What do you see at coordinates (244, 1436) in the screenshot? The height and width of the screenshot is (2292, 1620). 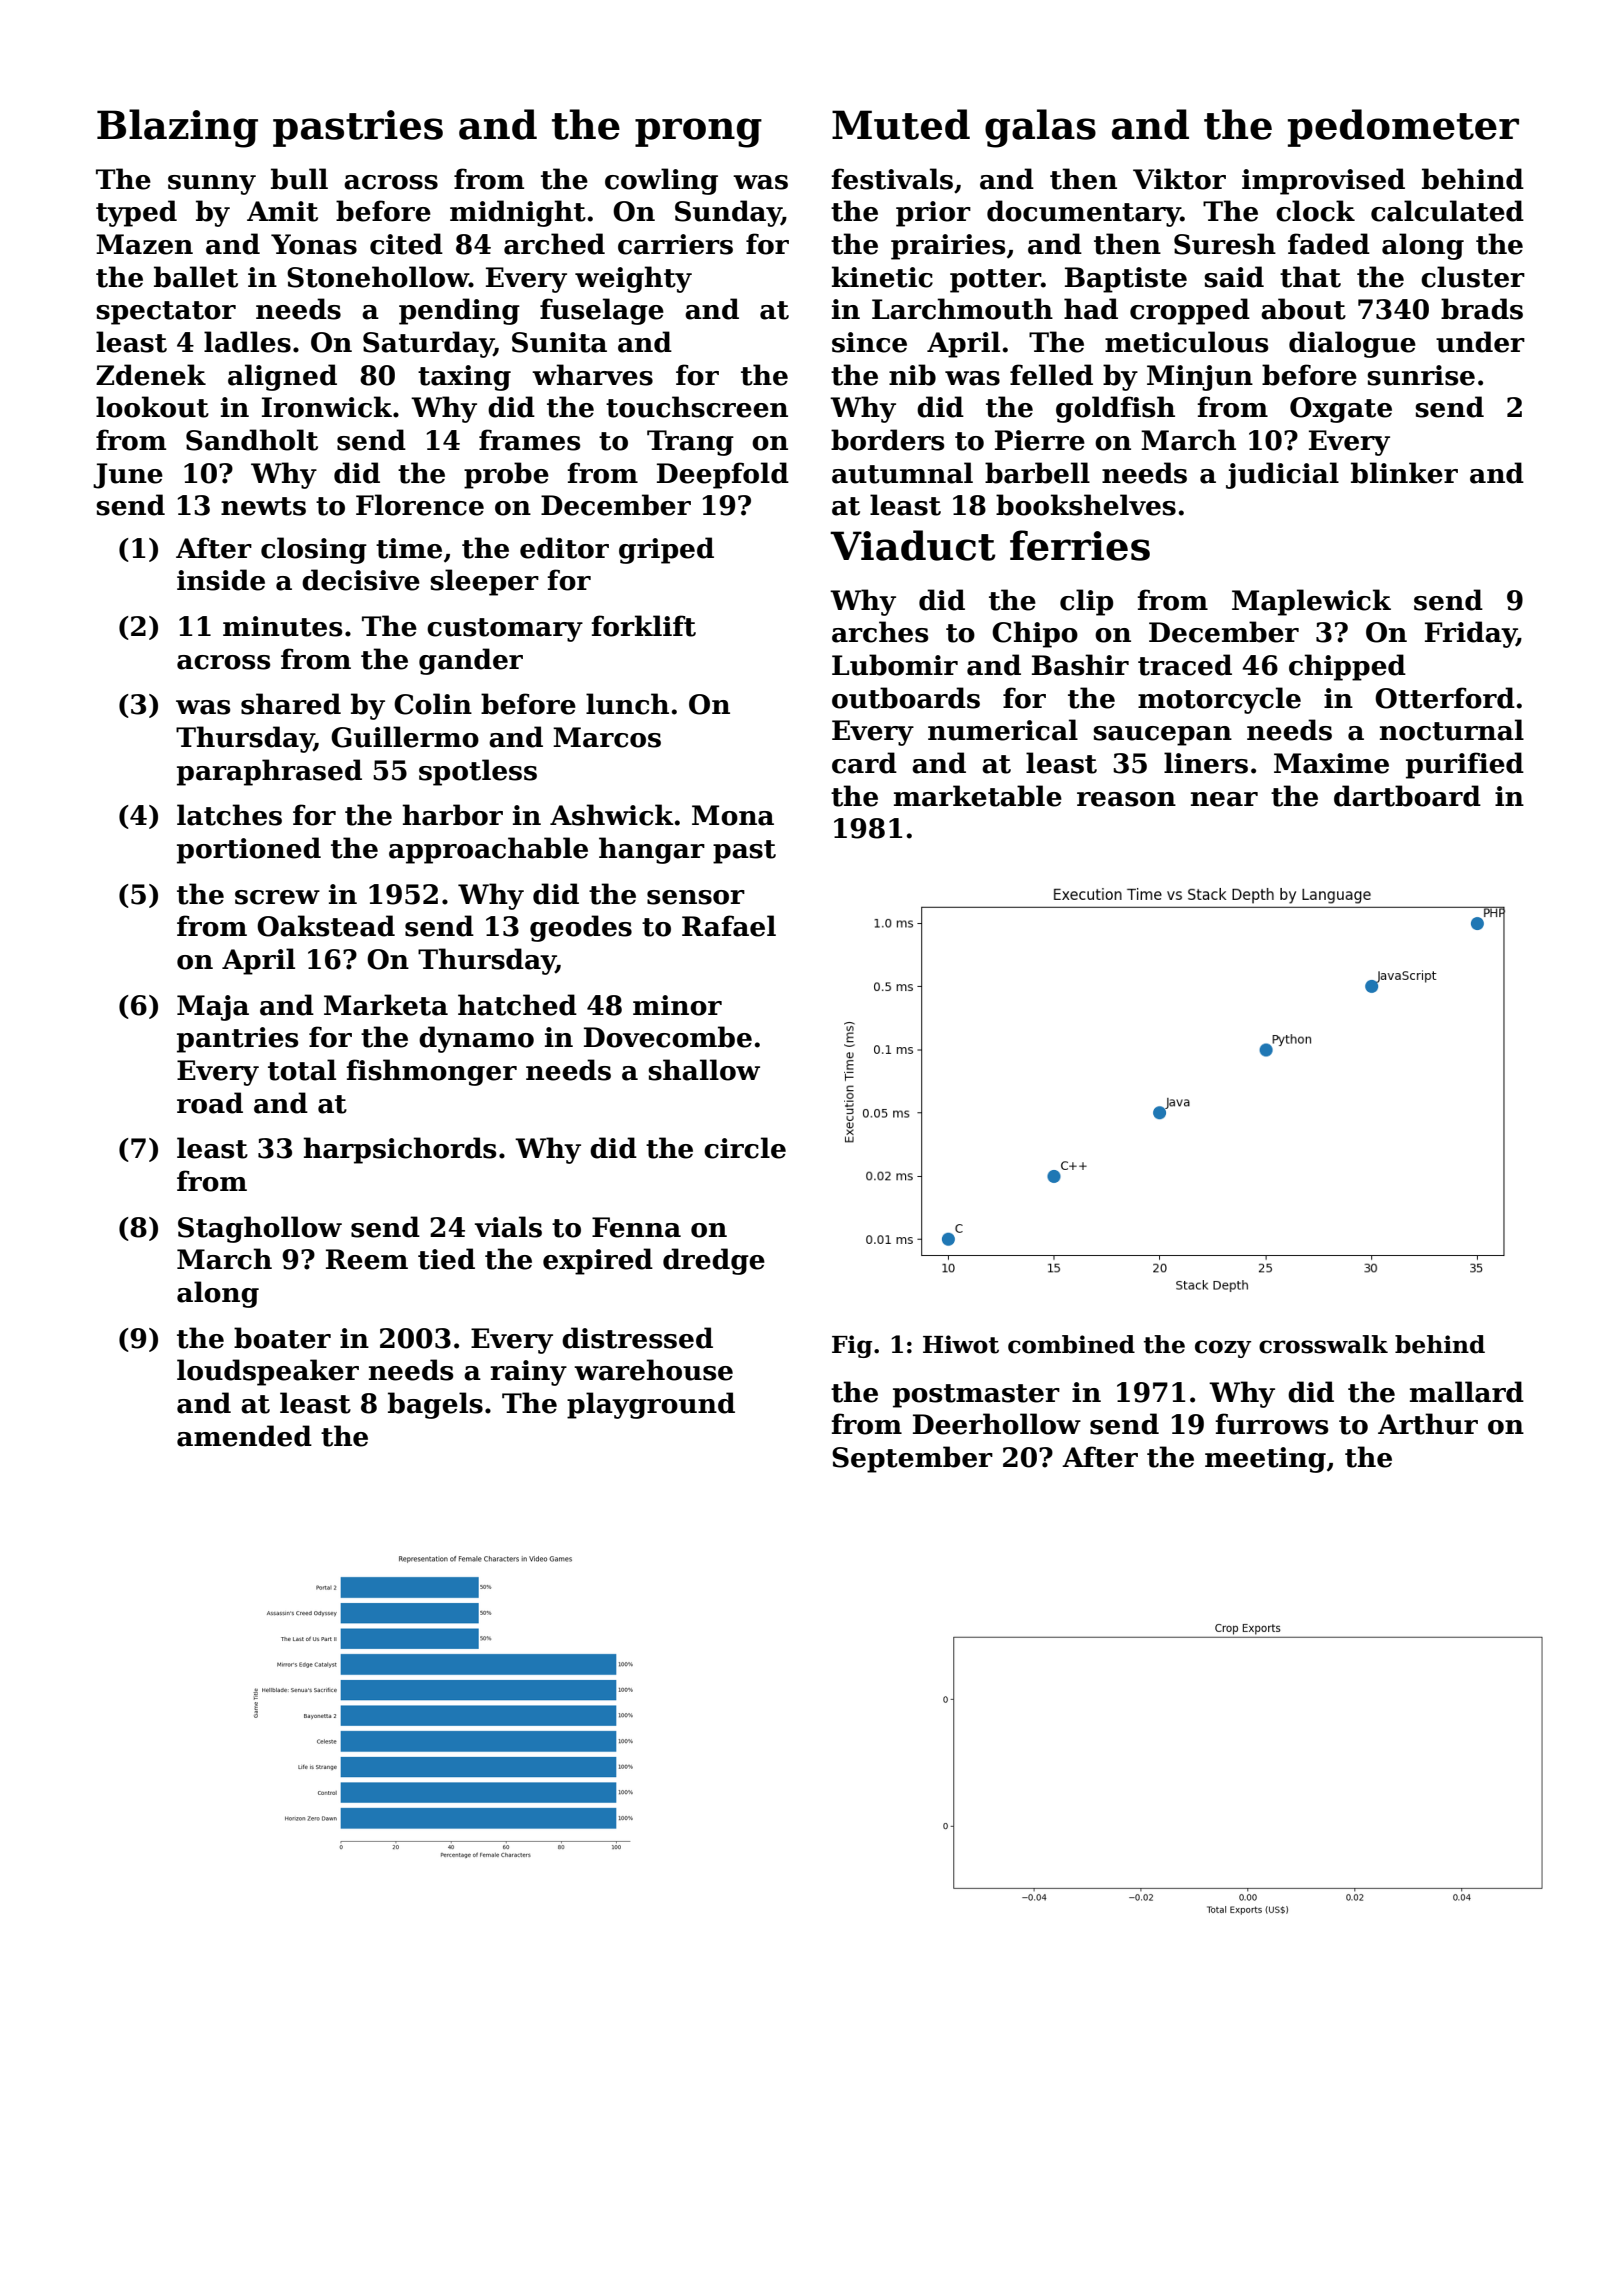 I see `amended` at bounding box center [244, 1436].
